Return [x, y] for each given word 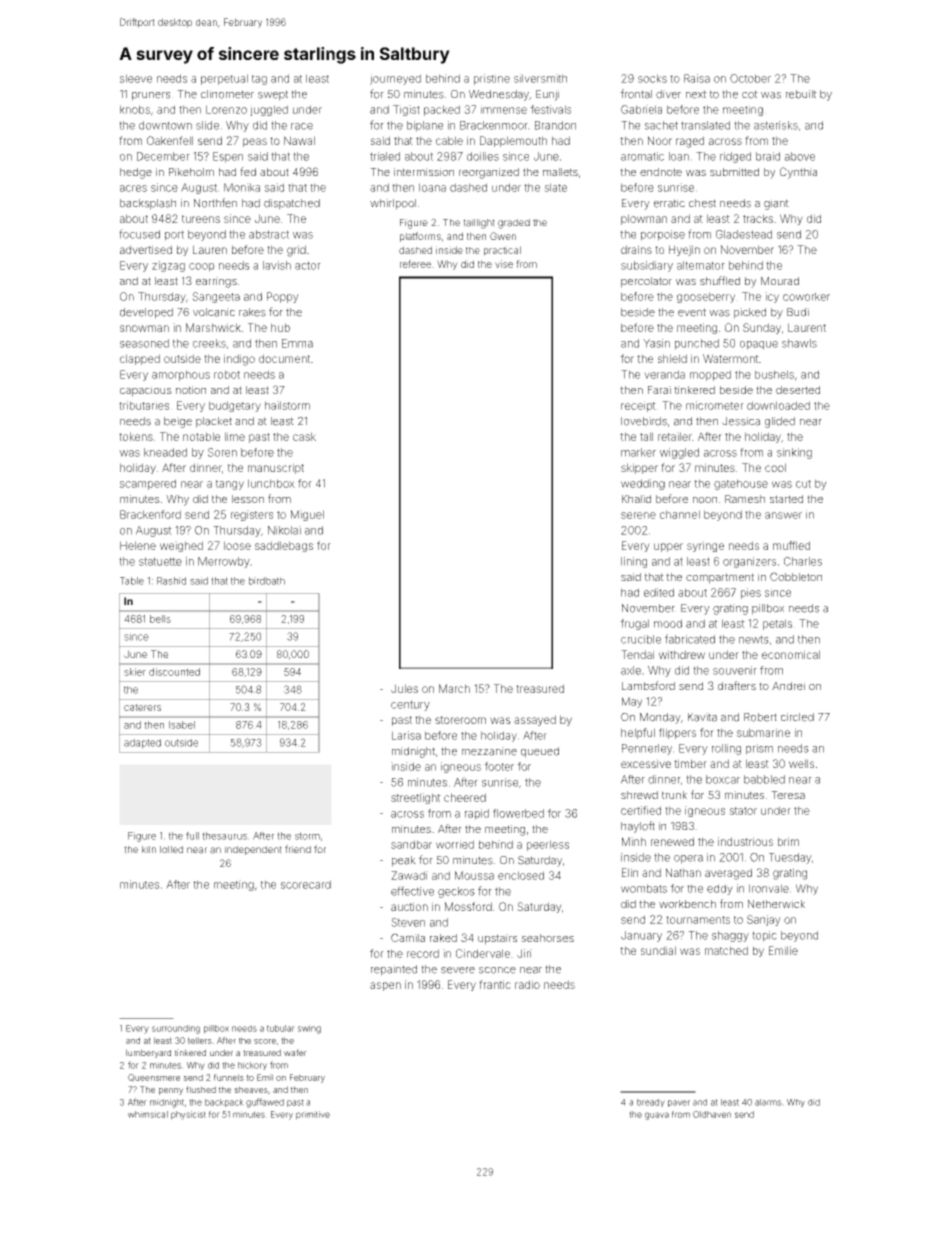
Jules [404, 688]
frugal [634, 624]
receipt [638, 406]
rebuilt [801, 94]
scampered [148, 484]
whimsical [148, 1114]
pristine [492, 79]
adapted [142, 744]
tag [259, 80]
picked [750, 313]
